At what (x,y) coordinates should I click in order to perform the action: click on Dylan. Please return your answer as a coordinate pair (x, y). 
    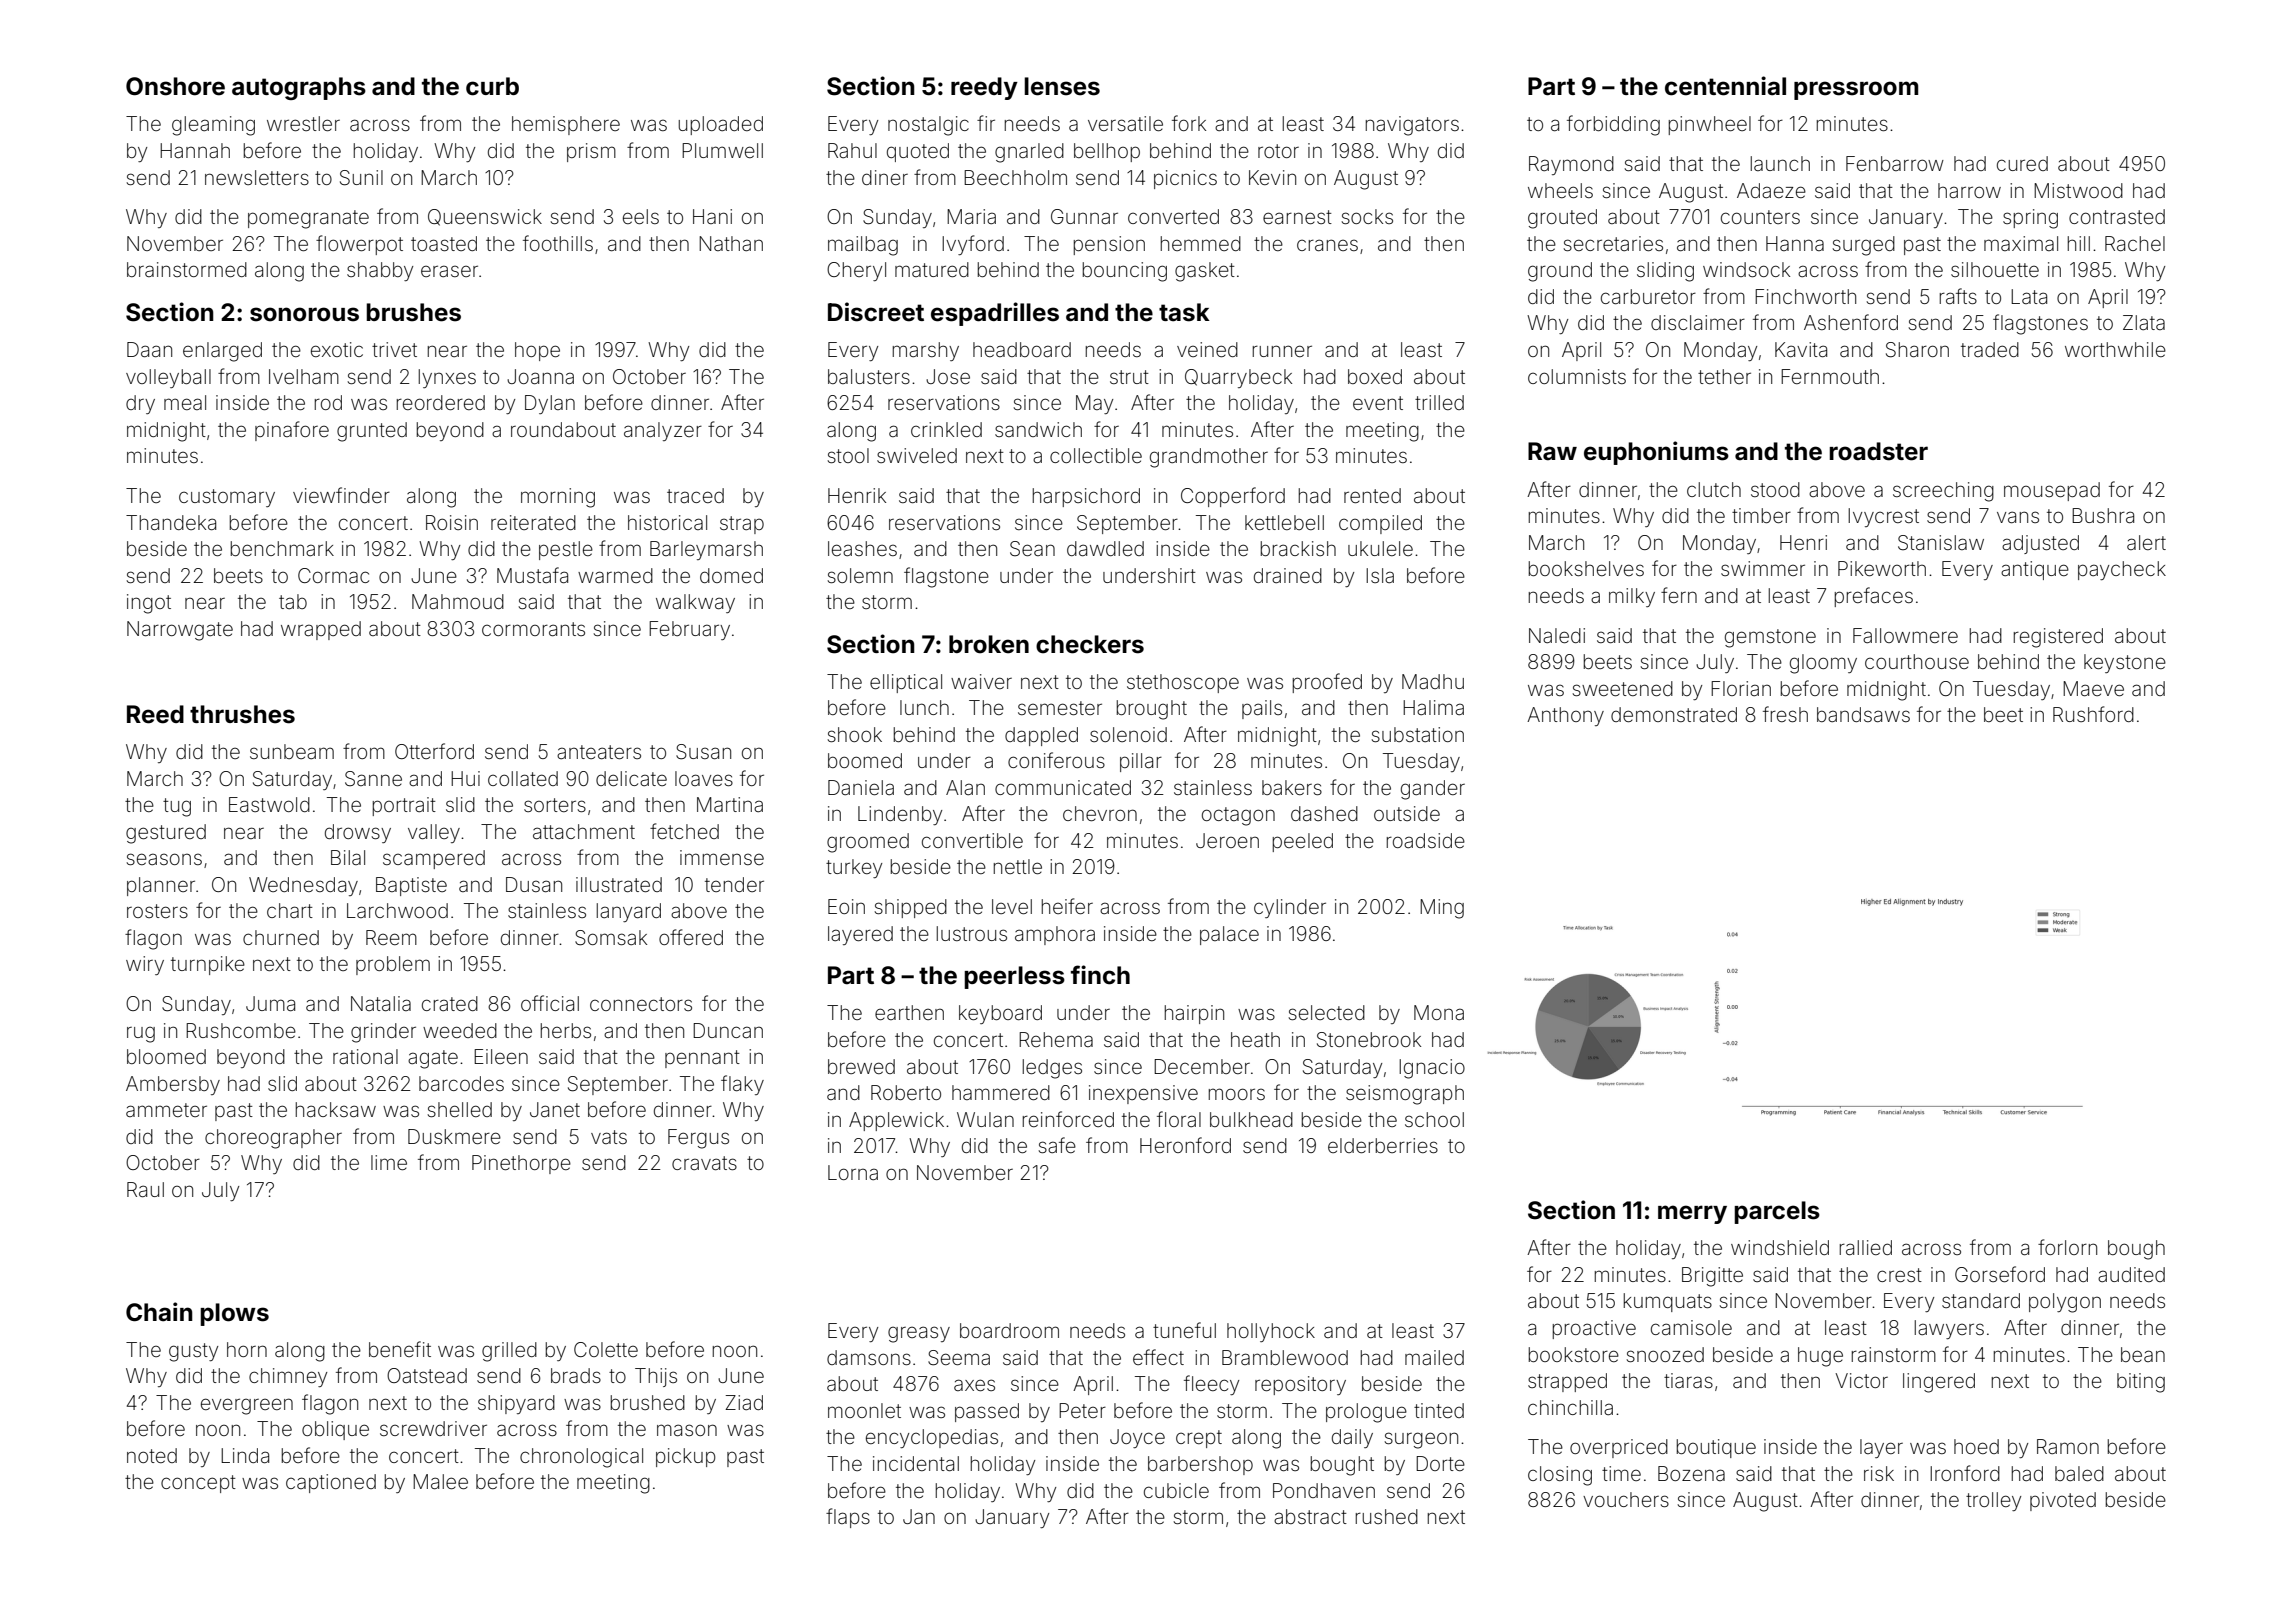
    Looking at the image, I should click on (550, 404).
